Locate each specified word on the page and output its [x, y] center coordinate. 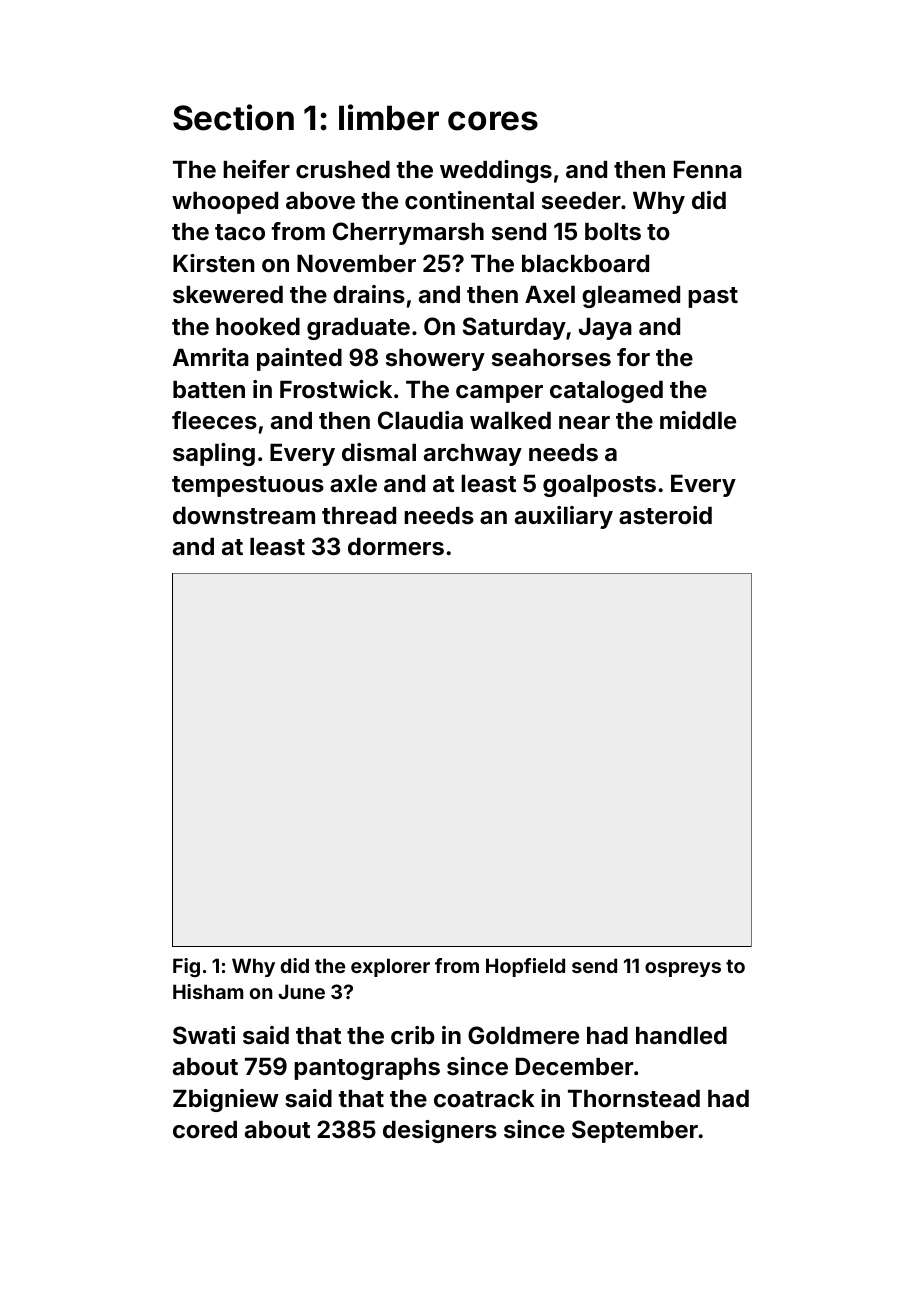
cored [205, 1130]
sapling [214, 454]
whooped [225, 203]
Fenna [708, 170]
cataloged [606, 392]
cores [493, 121]
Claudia [420, 420]
